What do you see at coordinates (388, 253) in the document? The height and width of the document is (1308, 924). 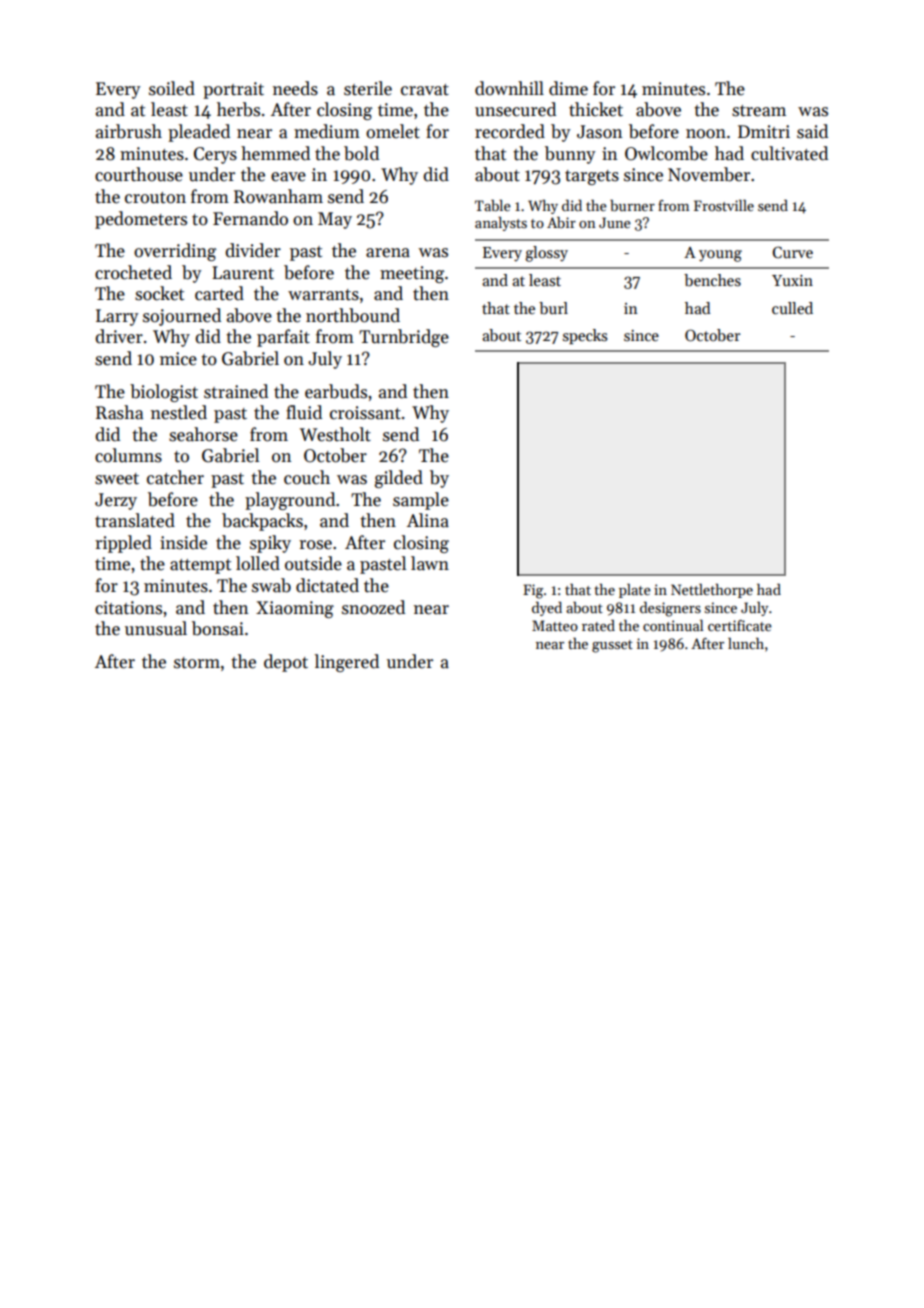 I see `arena` at bounding box center [388, 253].
